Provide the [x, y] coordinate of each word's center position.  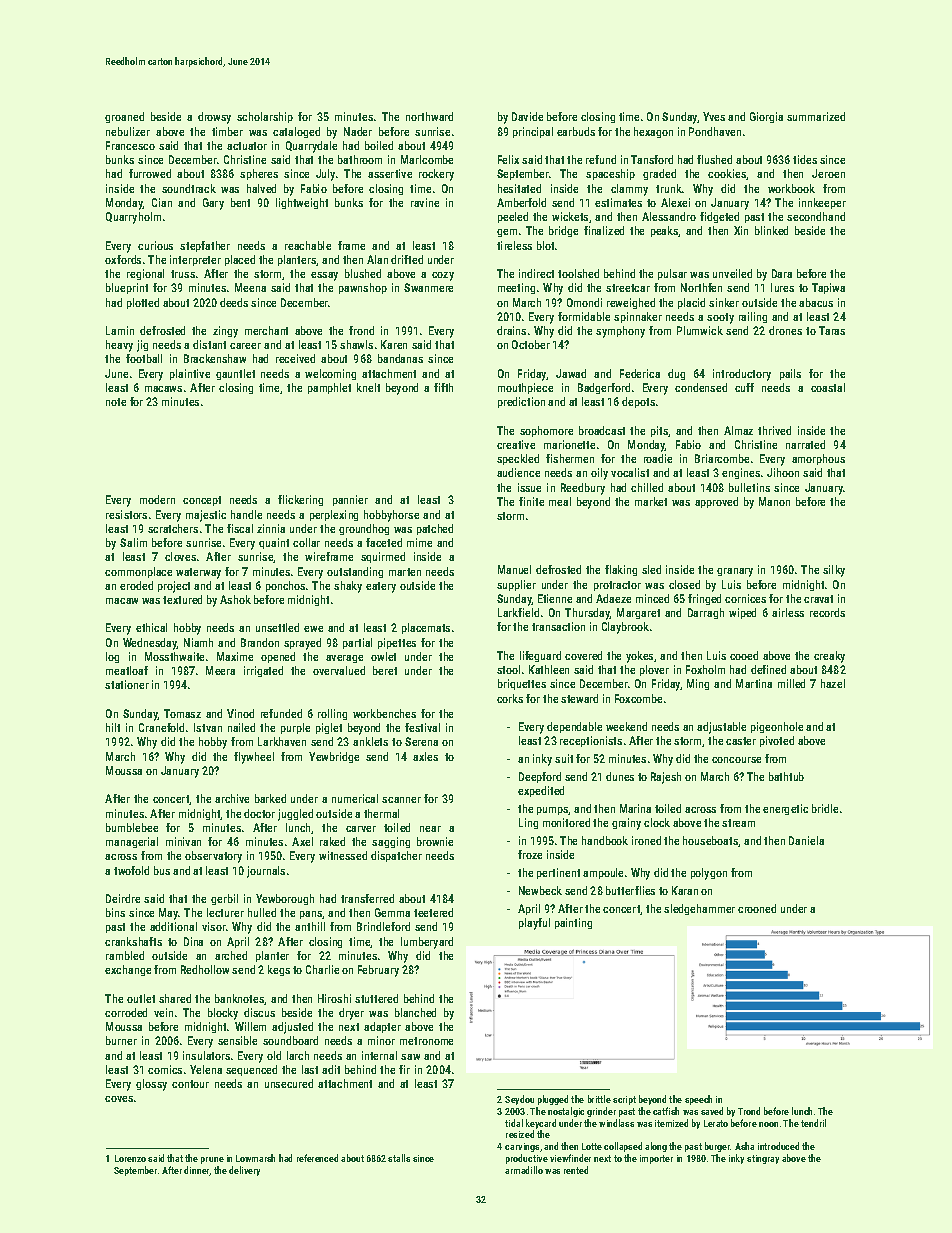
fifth [443, 387]
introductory [742, 375]
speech [698, 1100]
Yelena [206, 1069]
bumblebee [132, 827]
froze [530, 854]
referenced [317, 1158]
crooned [757, 908]
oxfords [123, 259]
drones [785, 330]
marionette [569, 444]
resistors [126, 514]
